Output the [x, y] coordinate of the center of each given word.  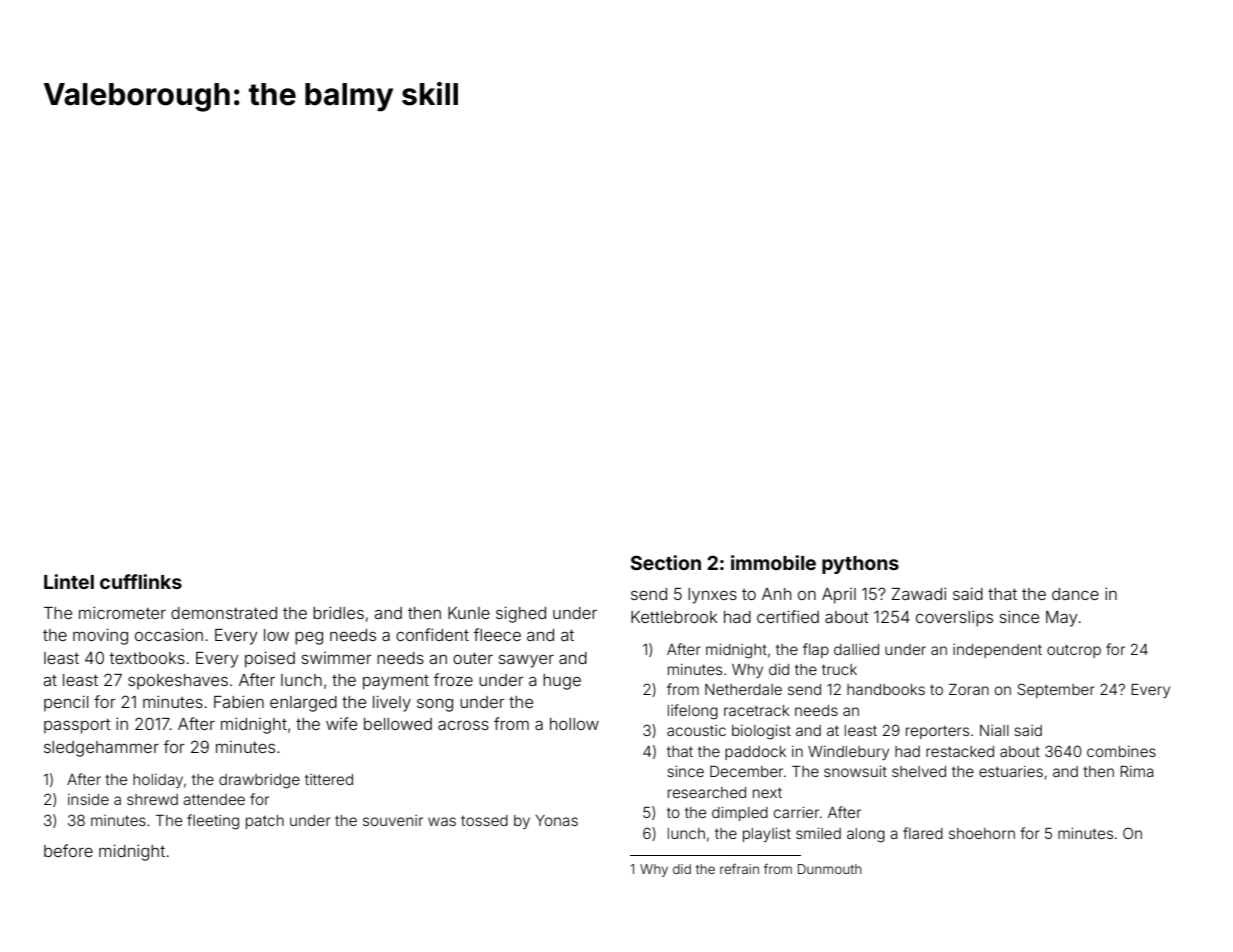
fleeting [213, 822]
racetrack [756, 710]
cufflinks [141, 581]
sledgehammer [101, 749]
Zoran [969, 689]
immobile [773, 562]
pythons [860, 565]
